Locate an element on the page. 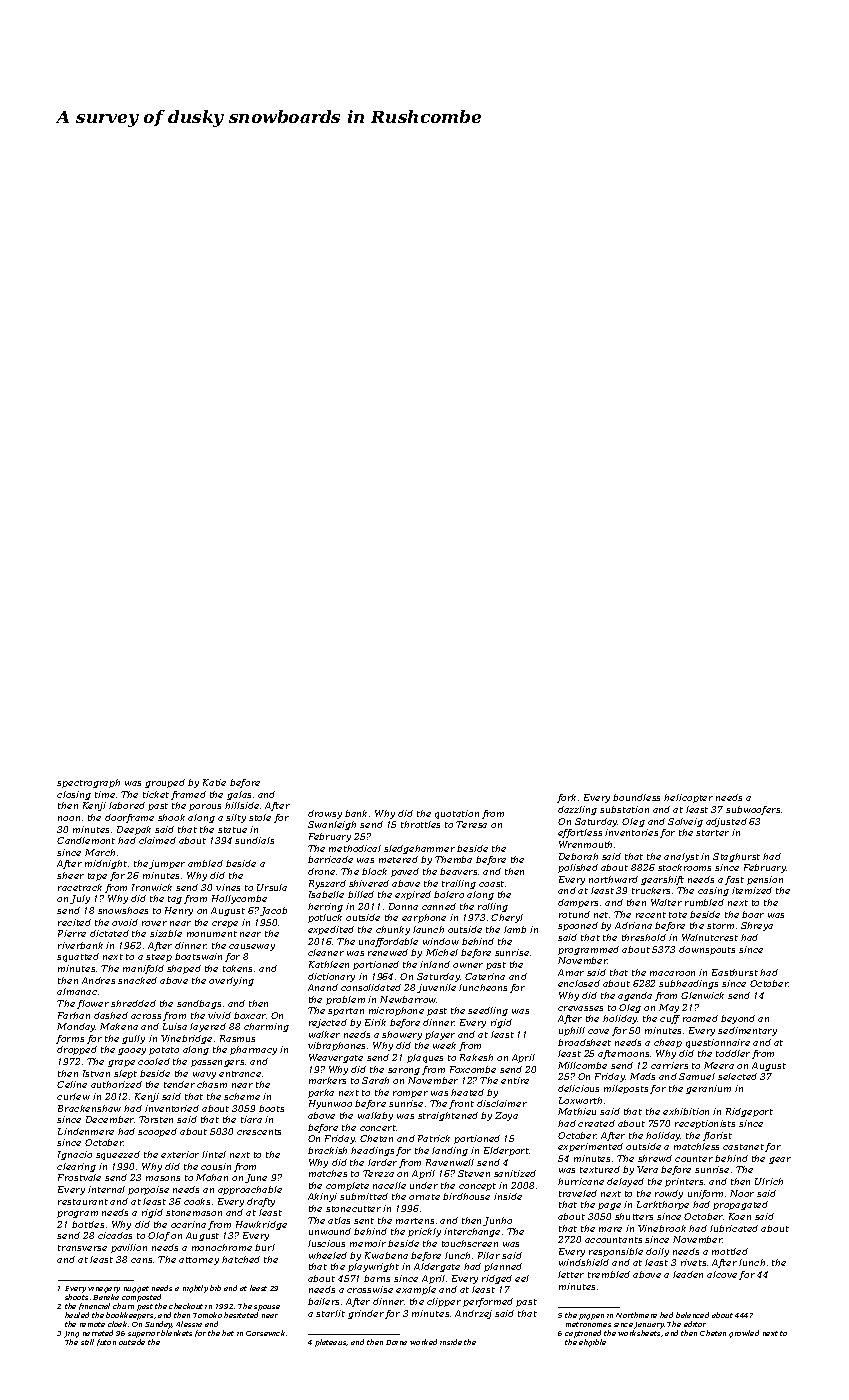  worked is located at coordinates (423, 1342).
